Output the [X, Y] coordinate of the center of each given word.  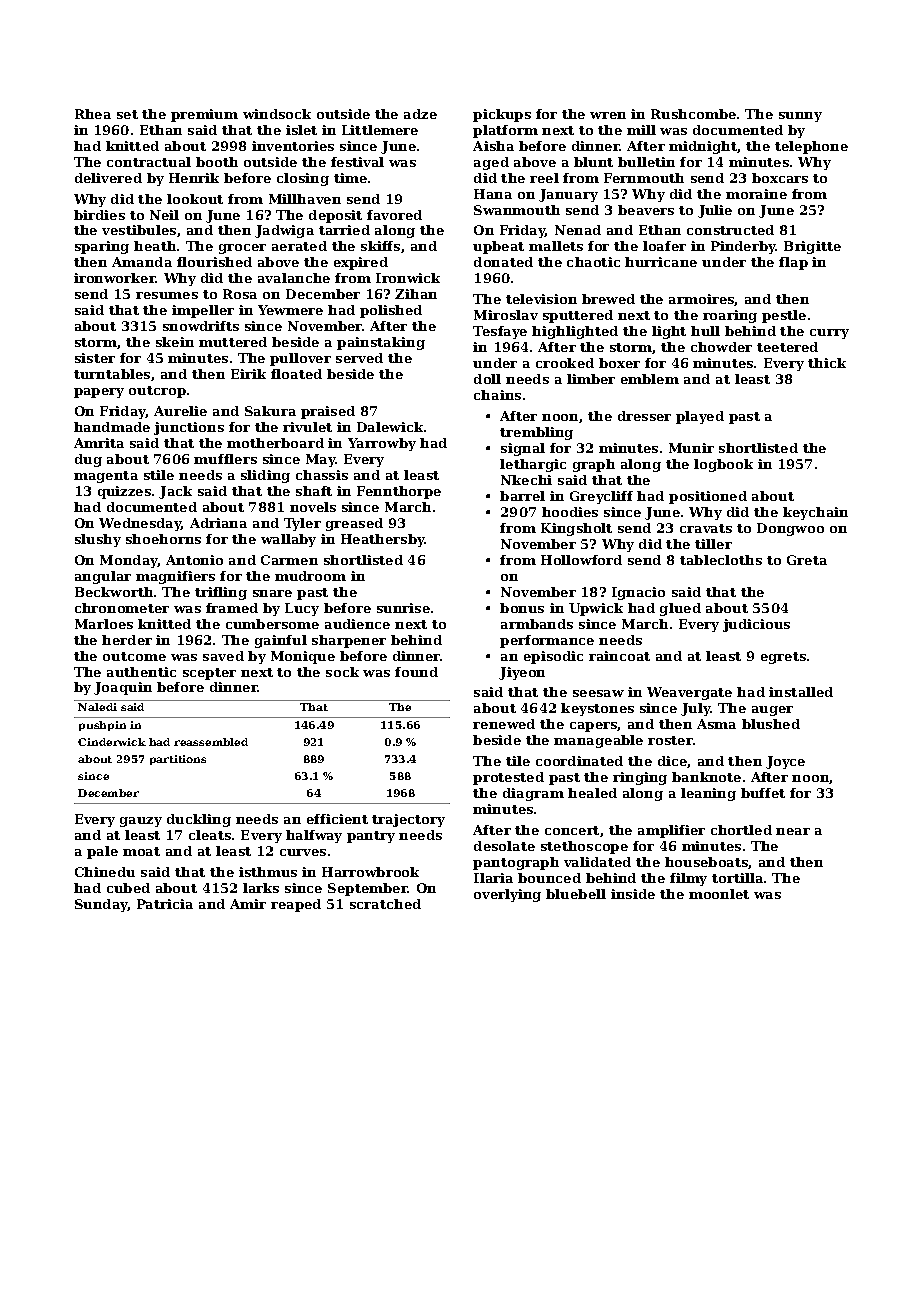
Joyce [785, 762]
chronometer [122, 608]
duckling [199, 820]
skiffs [380, 246]
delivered [108, 178]
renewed [504, 724]
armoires [702, 300]
